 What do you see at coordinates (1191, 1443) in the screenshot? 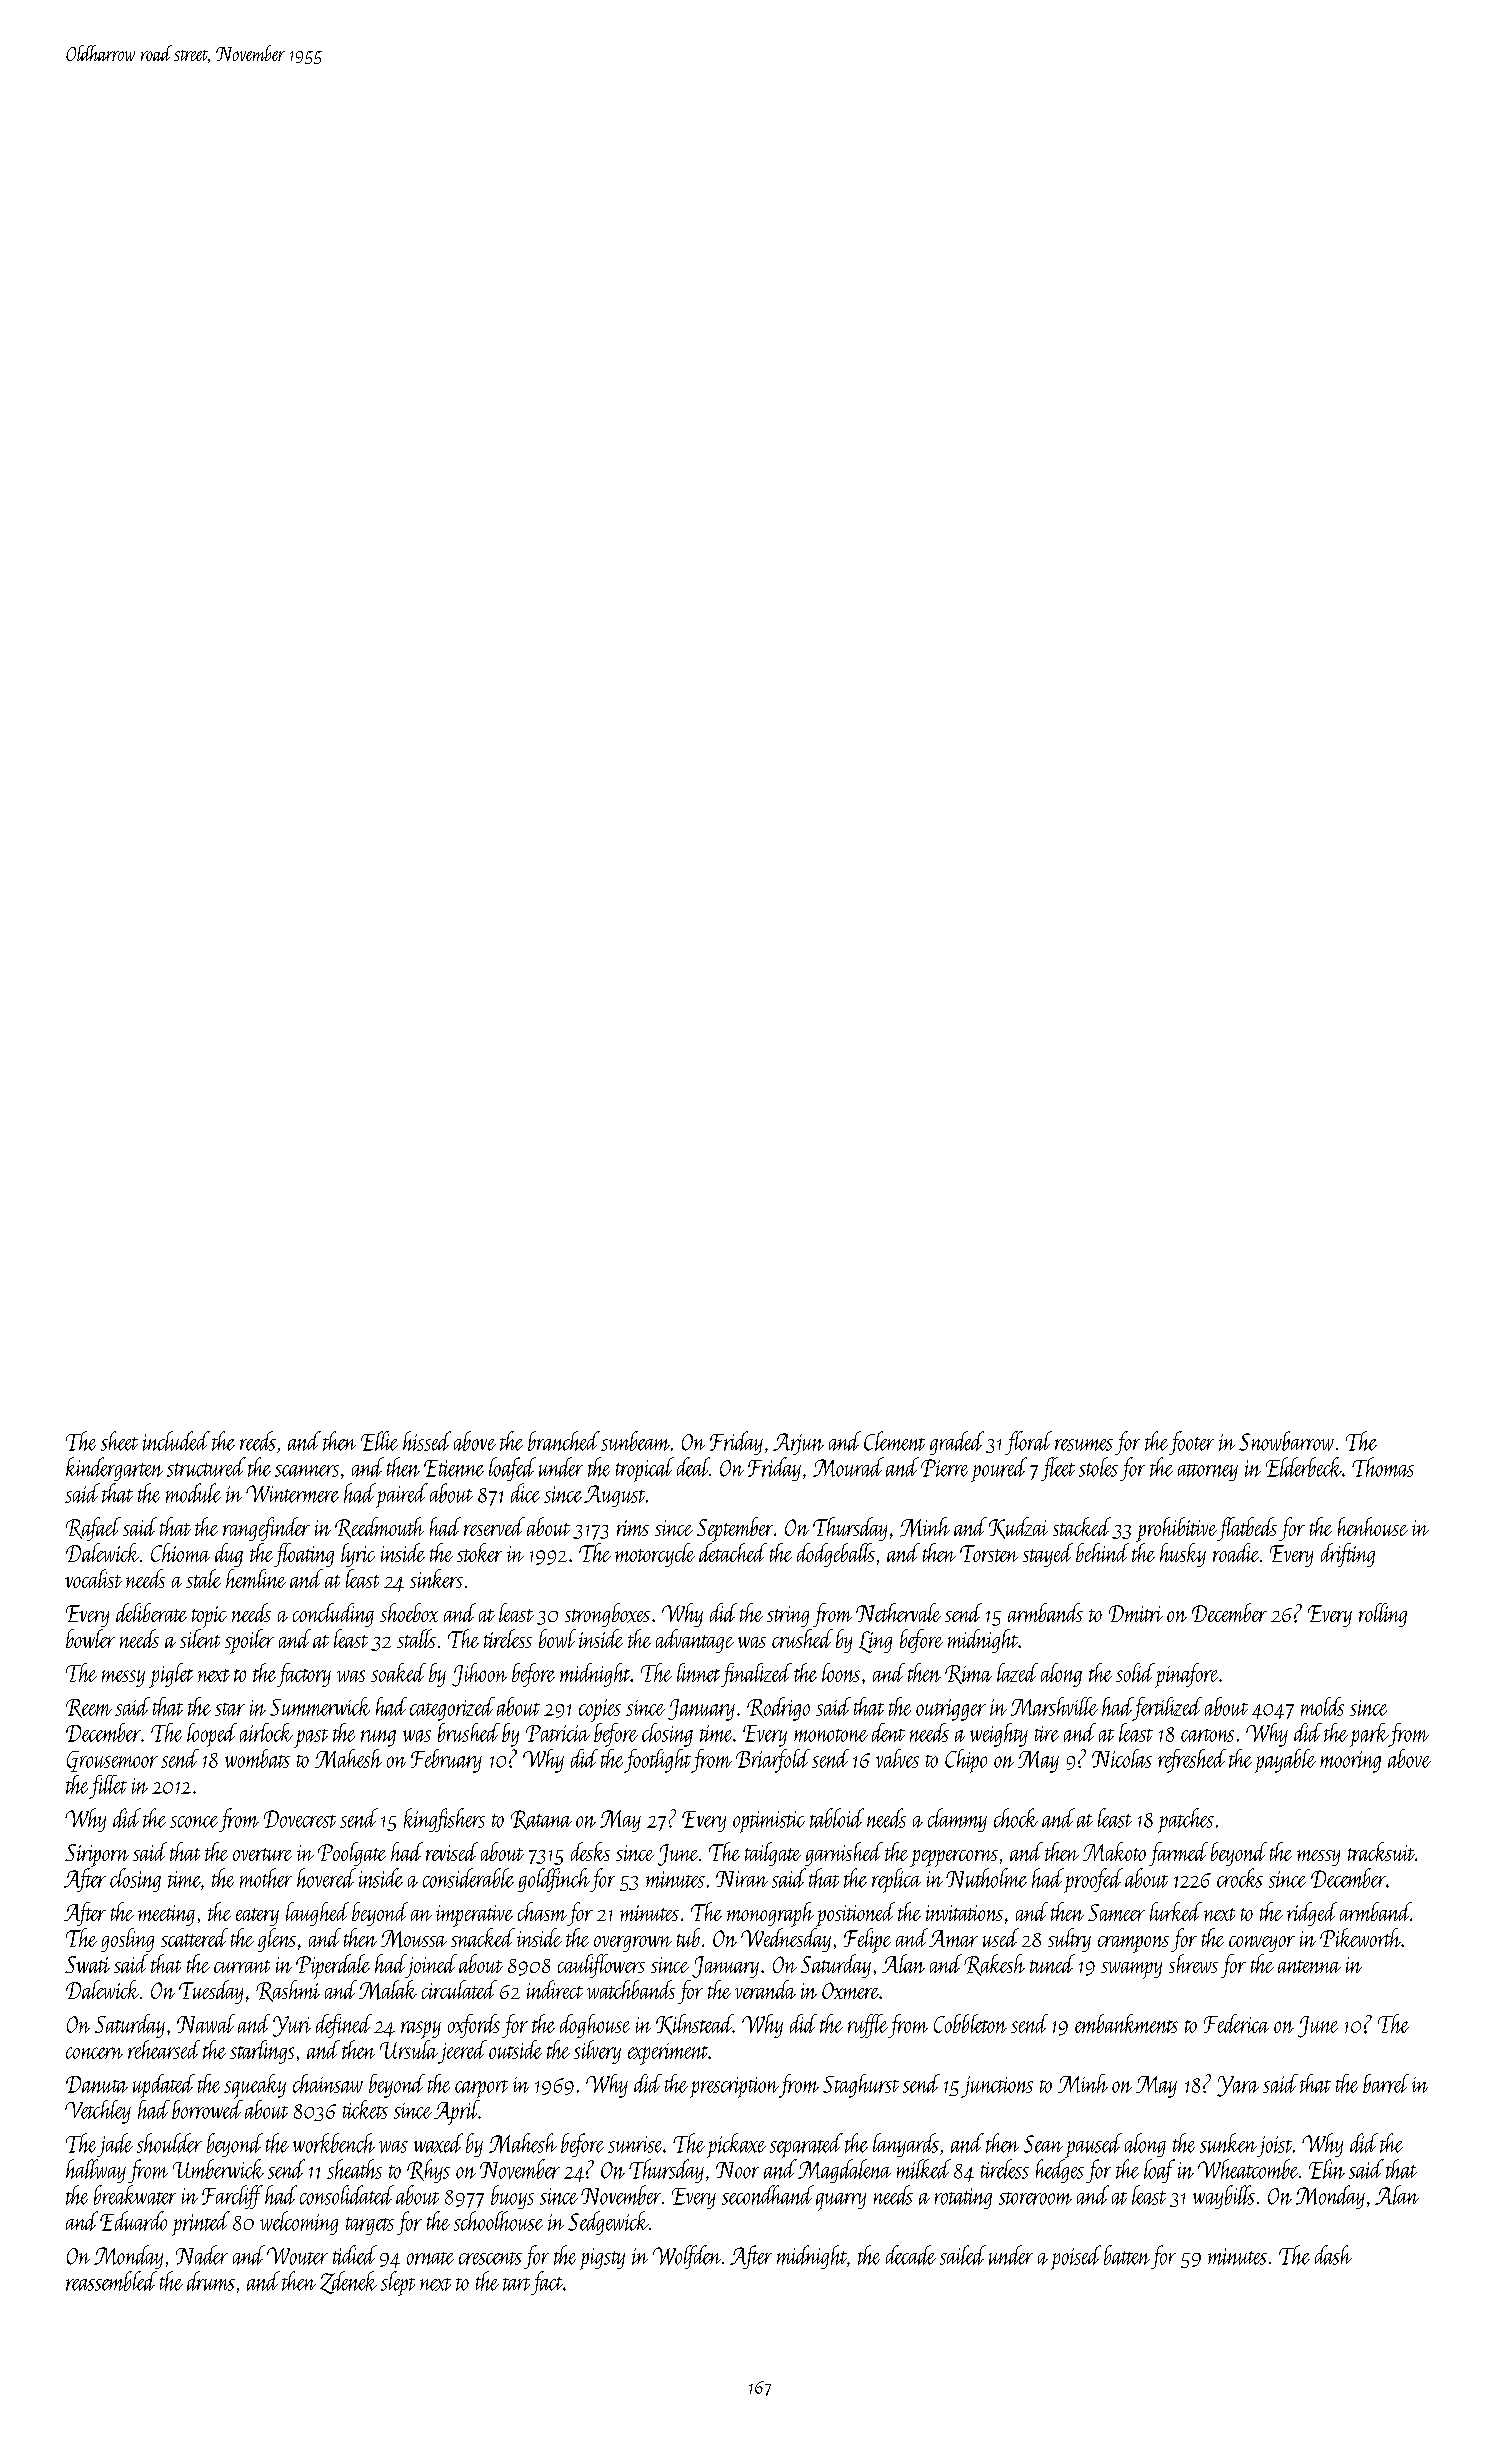
I see `footer` at bounding box center [1191, 1443].
